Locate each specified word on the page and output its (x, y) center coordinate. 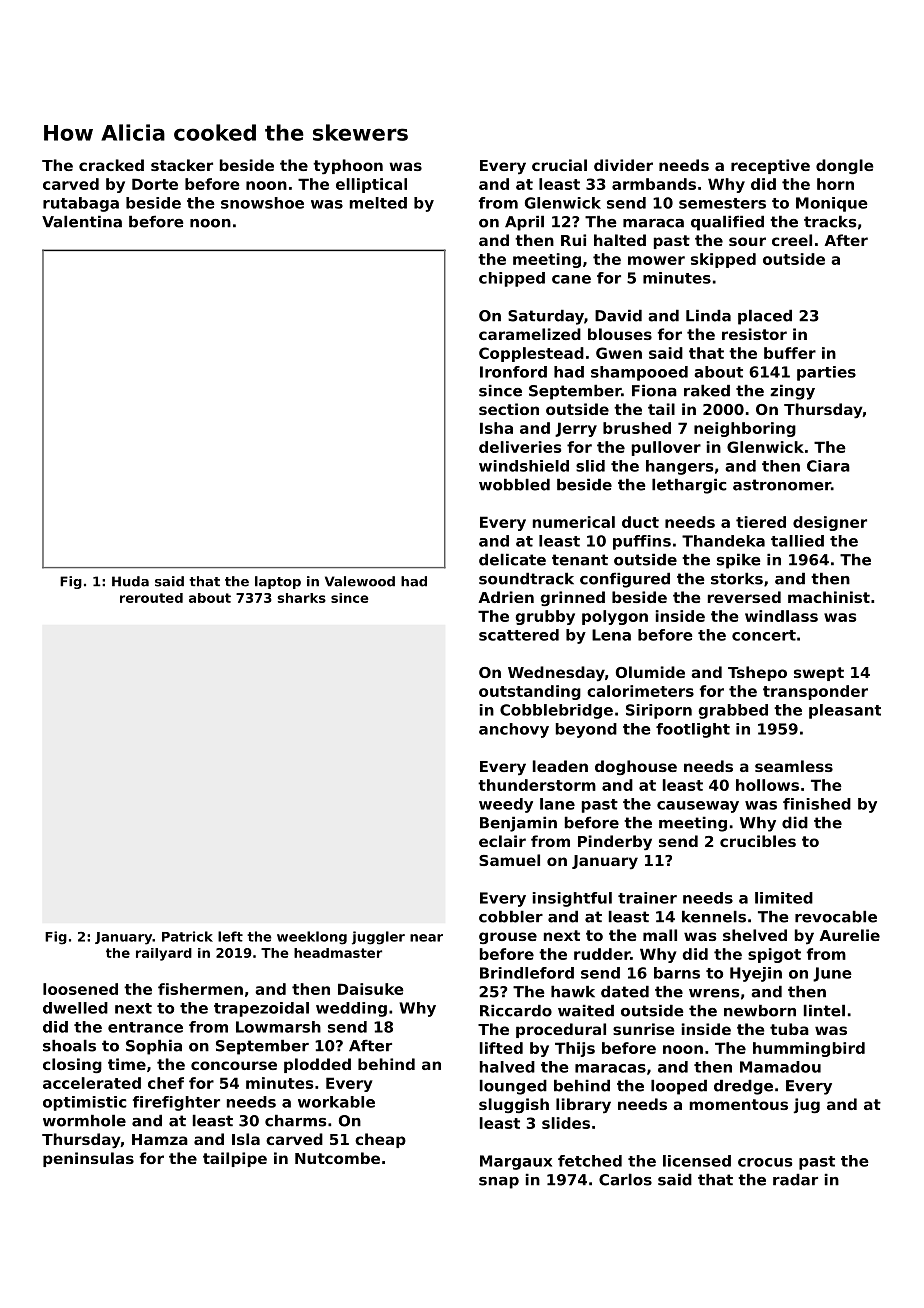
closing (72, 1066)
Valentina (82, 221)
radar (795, 1179)
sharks (301, 598)
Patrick (187, 936)
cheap (380, 1140)
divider (623, 165)
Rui (573, 240)
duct (640, 522)
